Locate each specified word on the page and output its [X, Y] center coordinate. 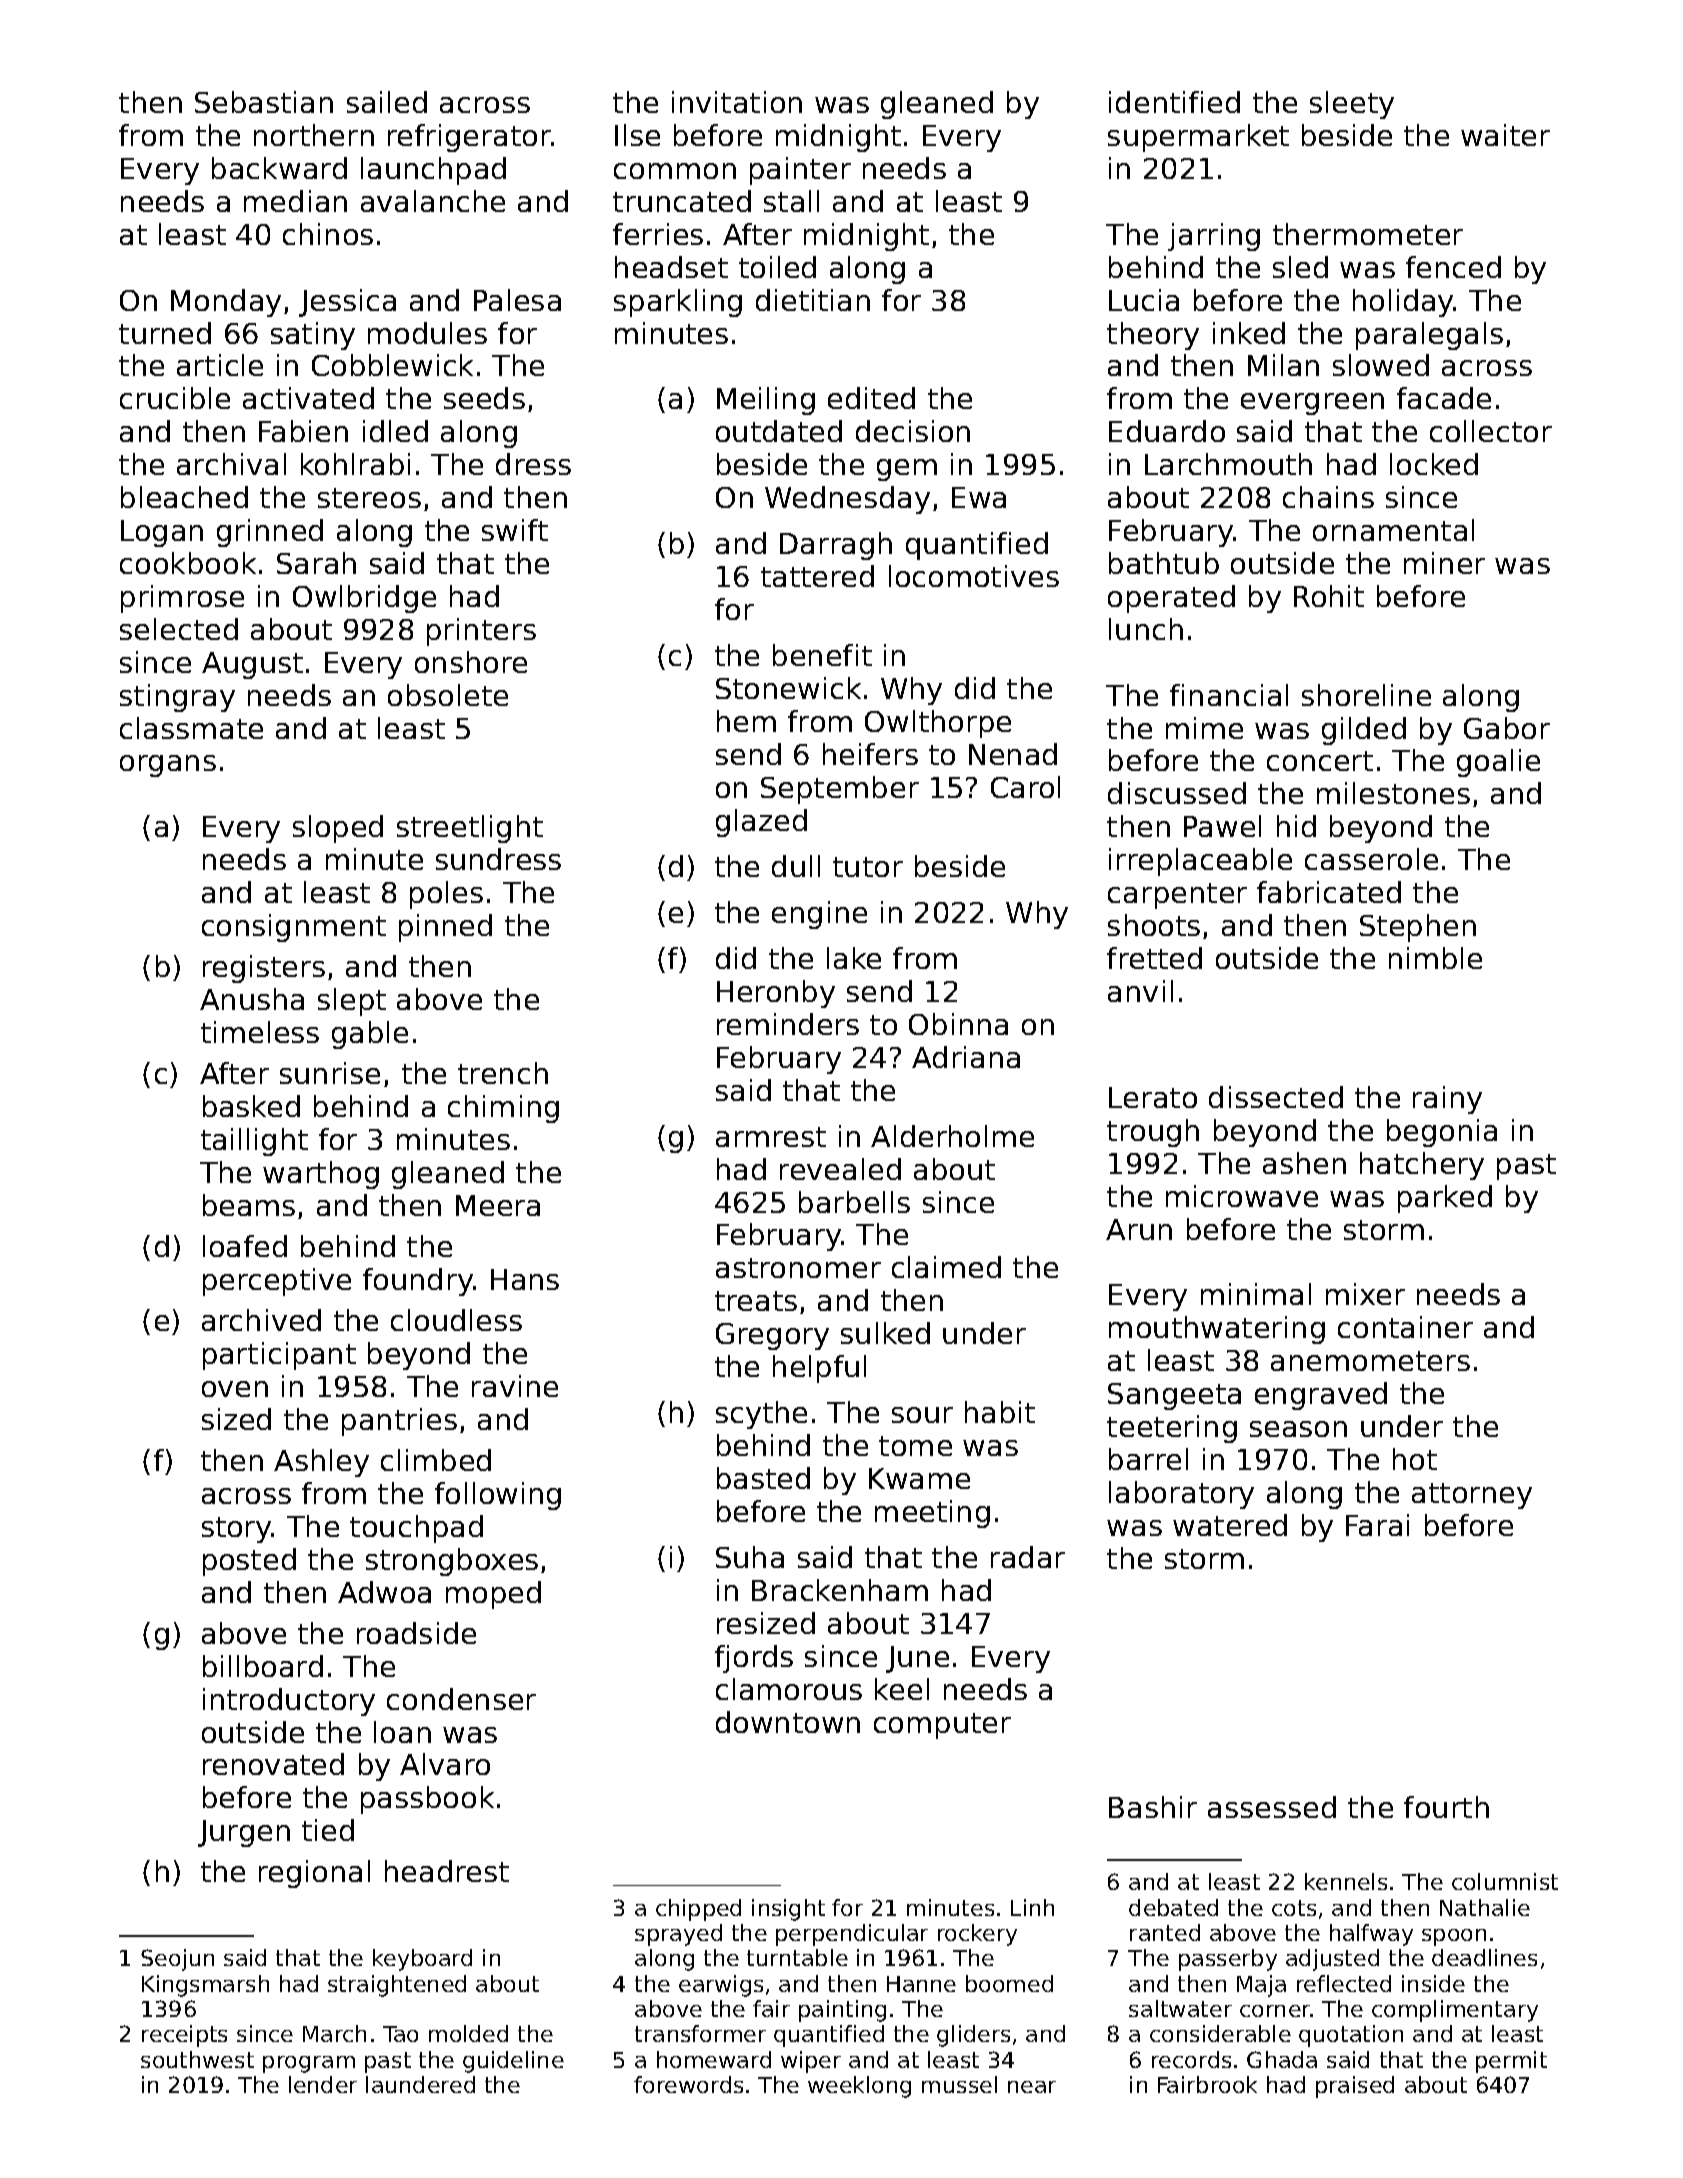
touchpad [416, 1529]
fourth [1446, 1807]
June [917, 1659]
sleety [1352, 105]
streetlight [470, 829]
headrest [447, 1871]
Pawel [1222, 826]
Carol [1025, 787]
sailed [387, 102]
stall [791, 201]
